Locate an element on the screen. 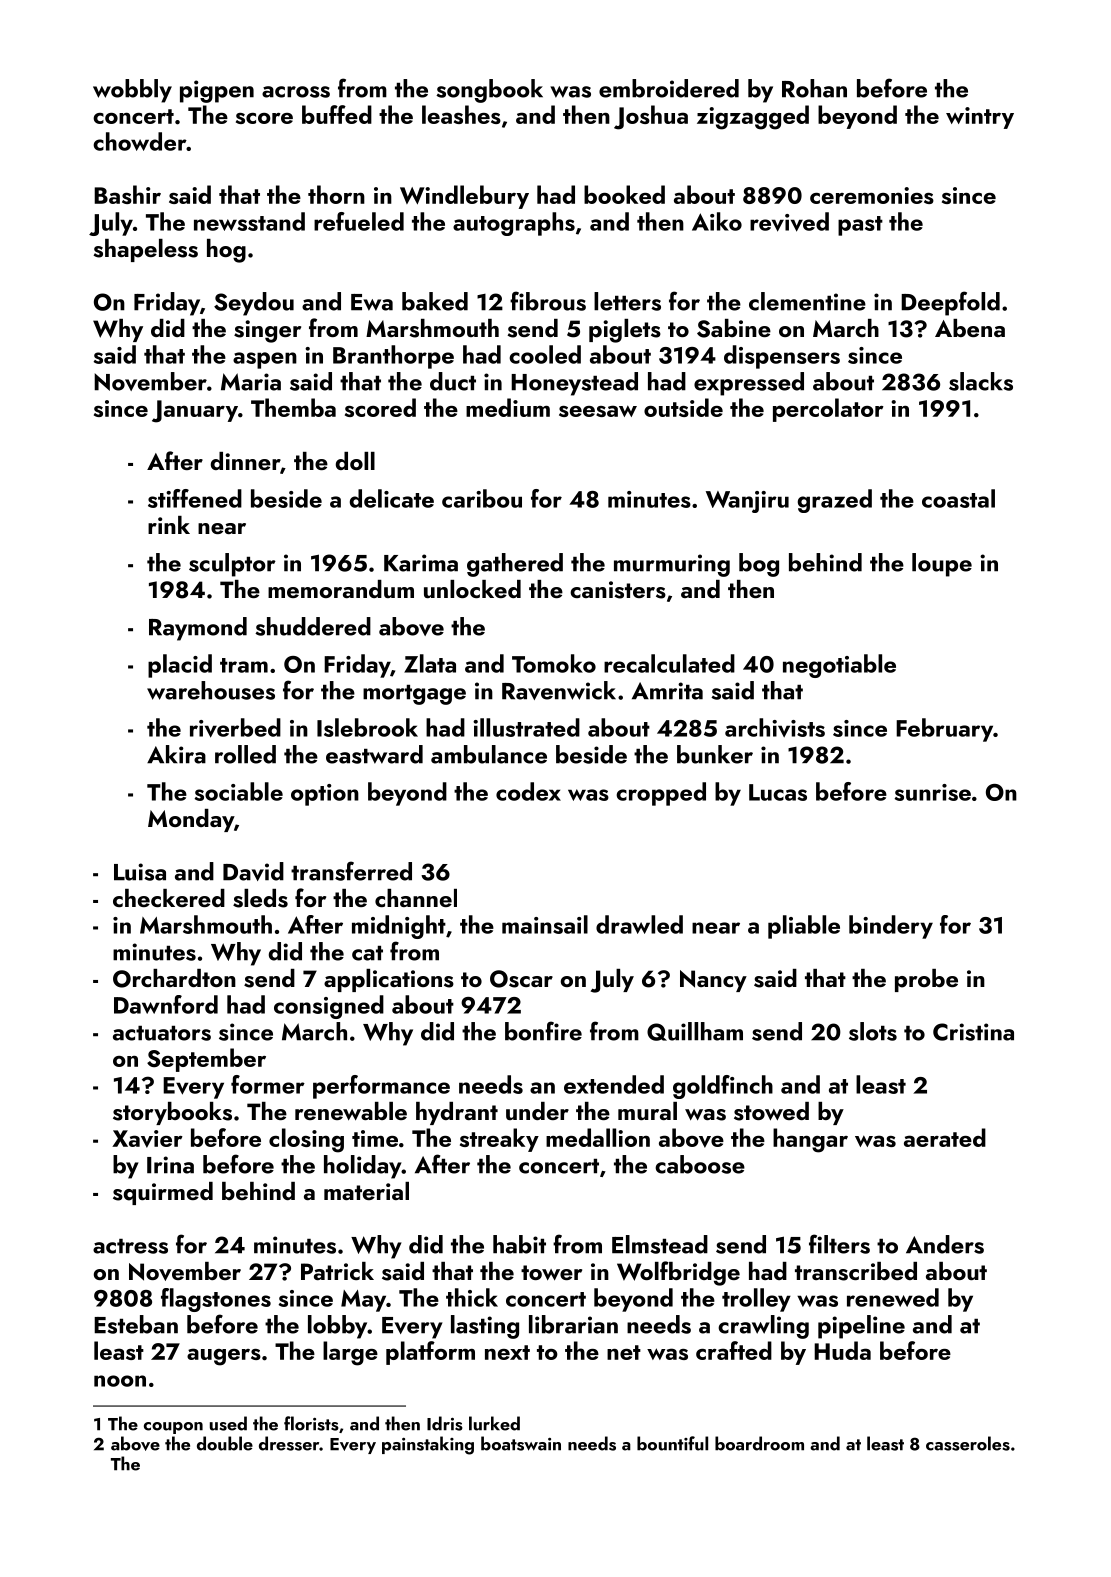 Image resolution: width=1111 pixels, height=1577 pixels. Patrick is located at coordinates (337, 1271).
